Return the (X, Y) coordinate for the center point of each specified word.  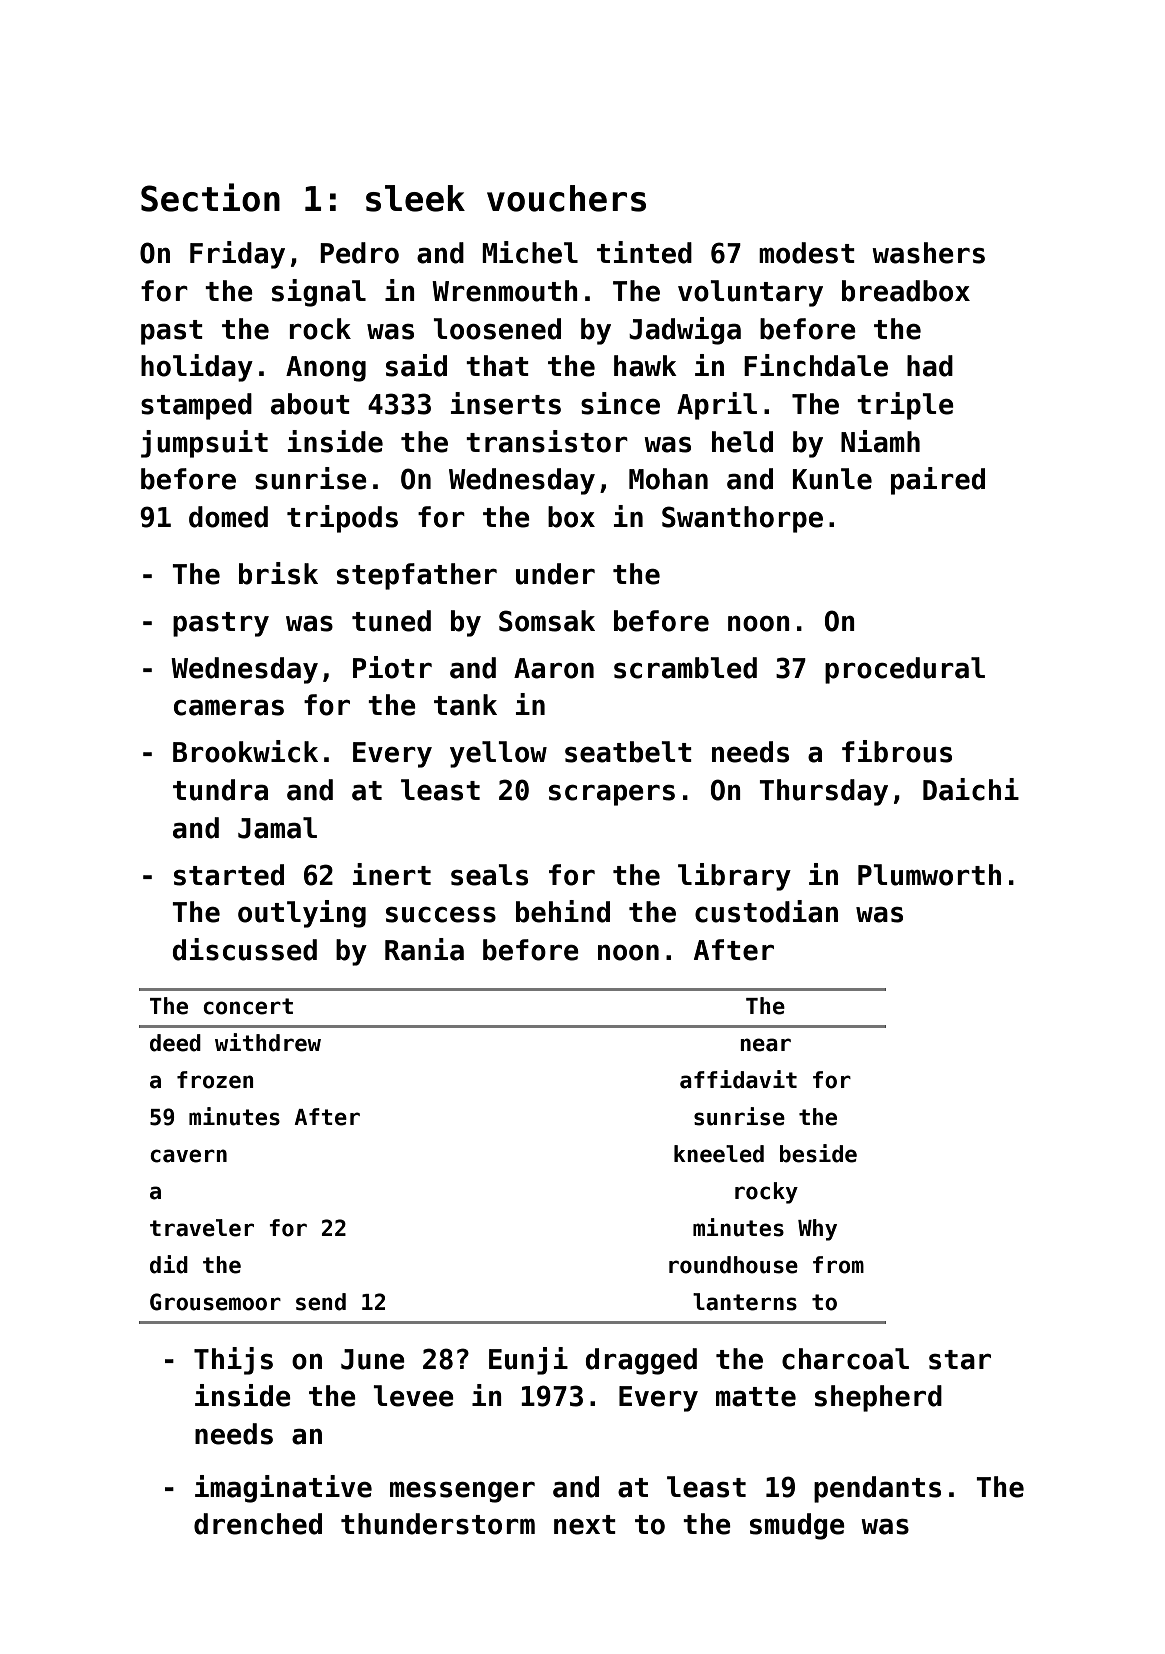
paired (938, 481)
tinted (644, 252)
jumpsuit (204, 444)
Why (817, 1230)
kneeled (719, 1154)
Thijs (233, 1361)
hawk (645, 366)
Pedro (359, 253)
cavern (188, 1156)
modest (807, 253)
